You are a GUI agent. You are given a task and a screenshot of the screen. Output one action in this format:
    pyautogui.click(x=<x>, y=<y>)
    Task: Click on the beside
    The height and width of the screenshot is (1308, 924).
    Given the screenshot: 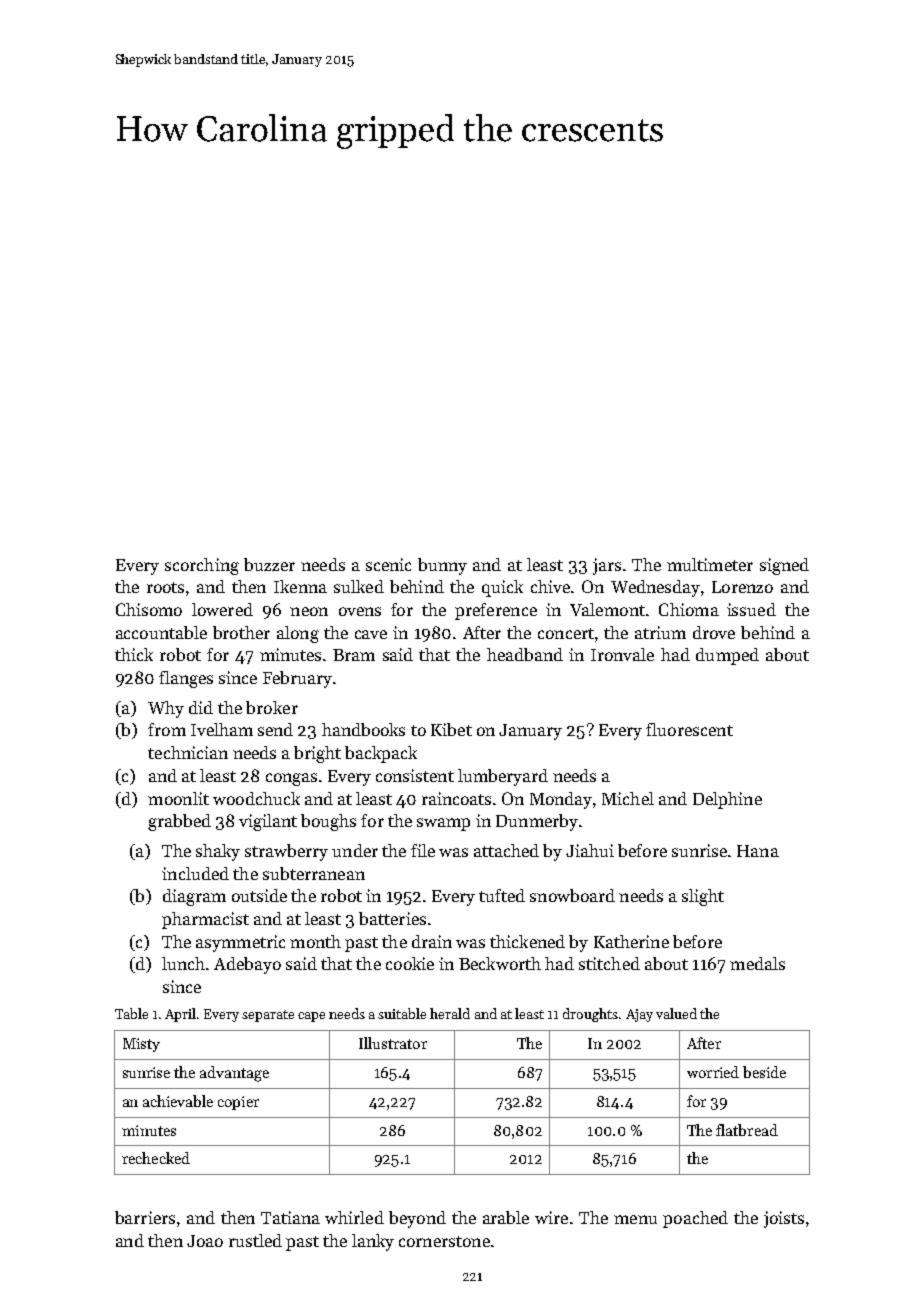 What is the action you would take?
    pyautogui.click(x=764, y=1072)
